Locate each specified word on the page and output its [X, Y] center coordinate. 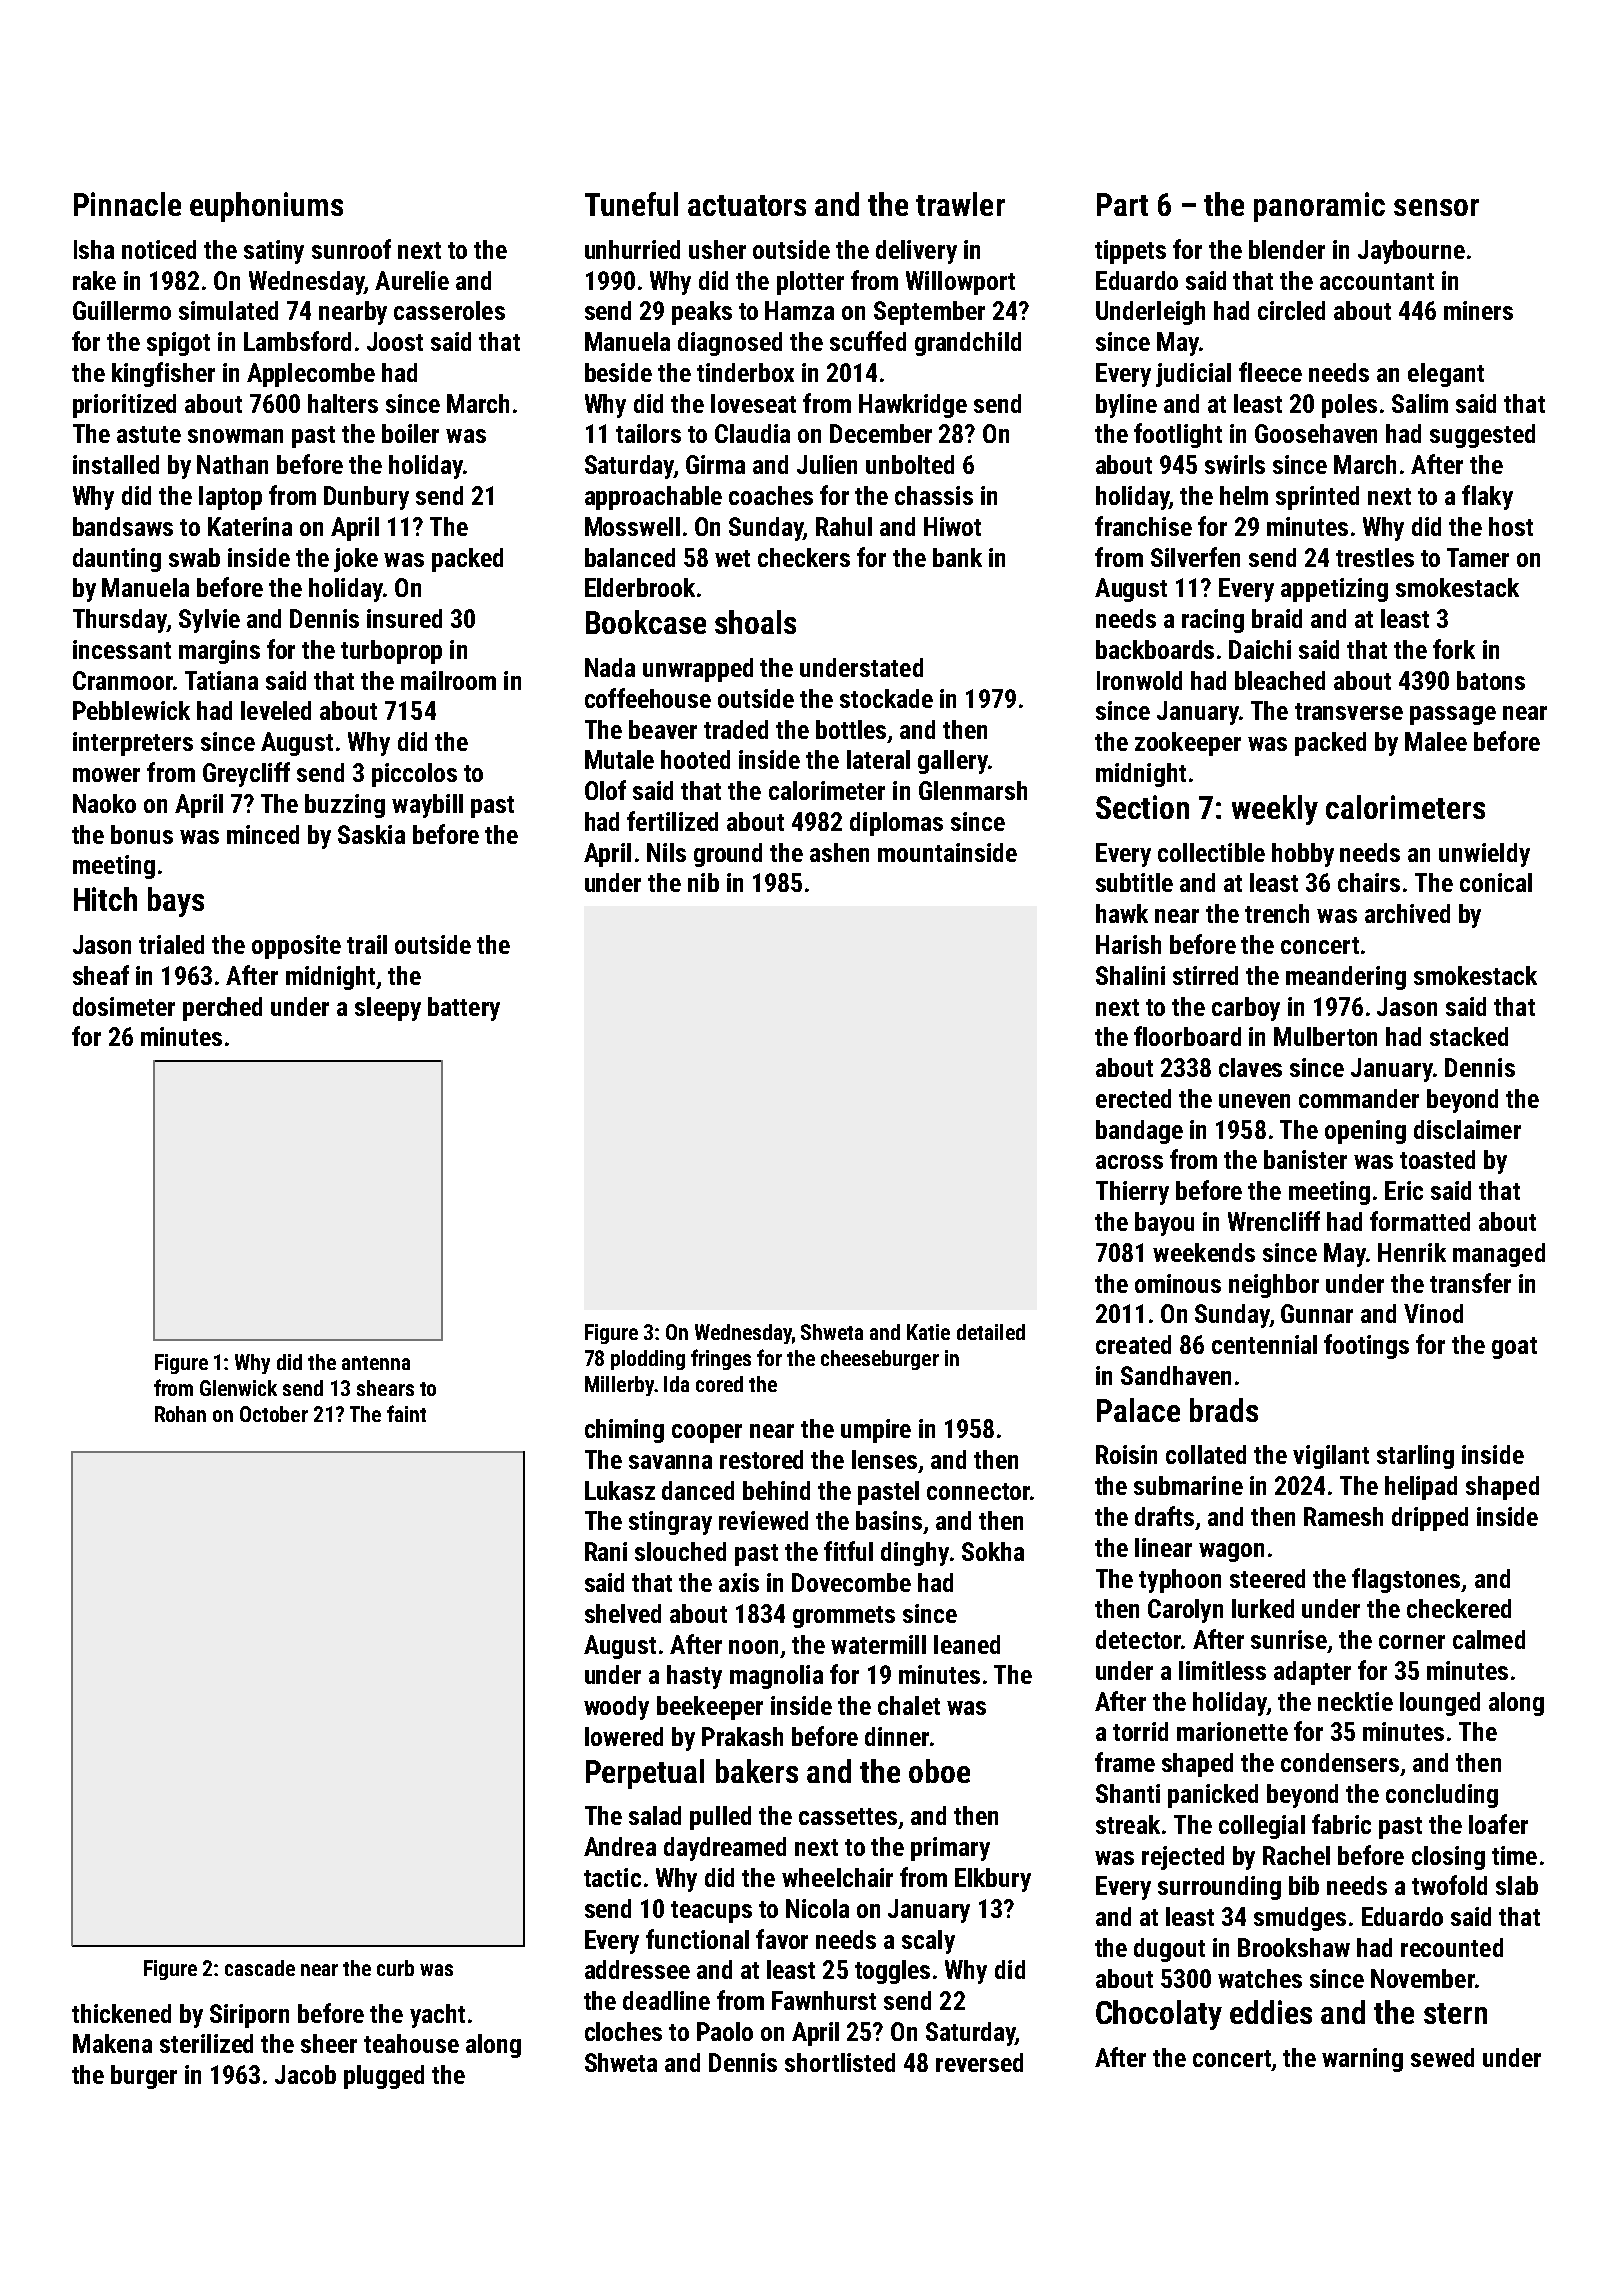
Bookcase [646, 622]
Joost [395, 341]
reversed [979, 2062]
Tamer [1478, 557]
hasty [694, 1677]
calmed [1489, 1639]
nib [703, 882]
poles [1349, 406]
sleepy [388, 1009]
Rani [606, 1551]
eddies [1271, 2012]
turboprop [391, 652]
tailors [648, 433]
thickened [121, 2013]
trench [1277, 913]
